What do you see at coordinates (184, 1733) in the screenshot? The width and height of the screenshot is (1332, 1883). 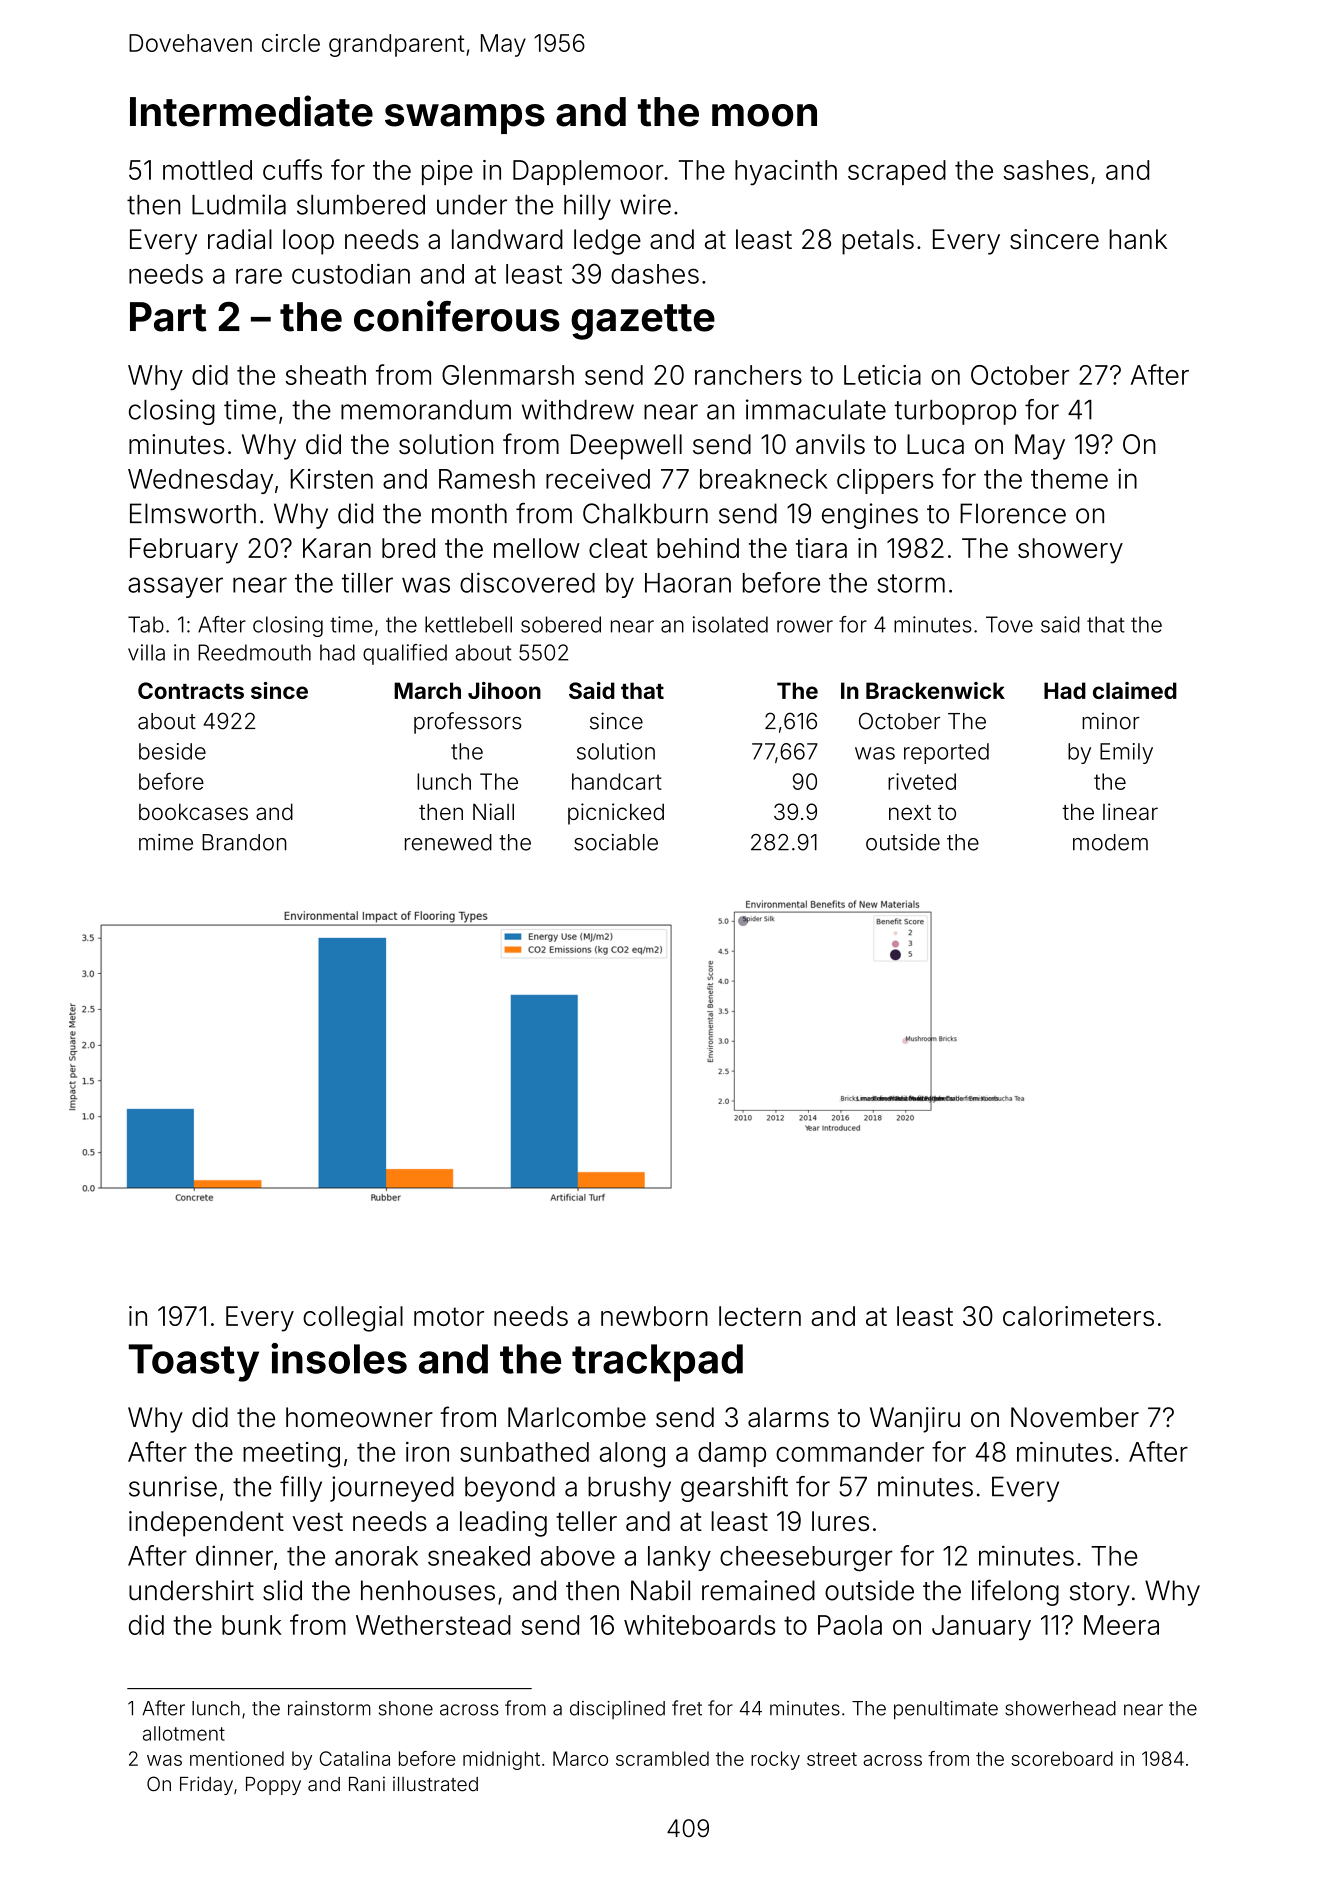 I see `allotment` at bounding box center [184, 1733].
